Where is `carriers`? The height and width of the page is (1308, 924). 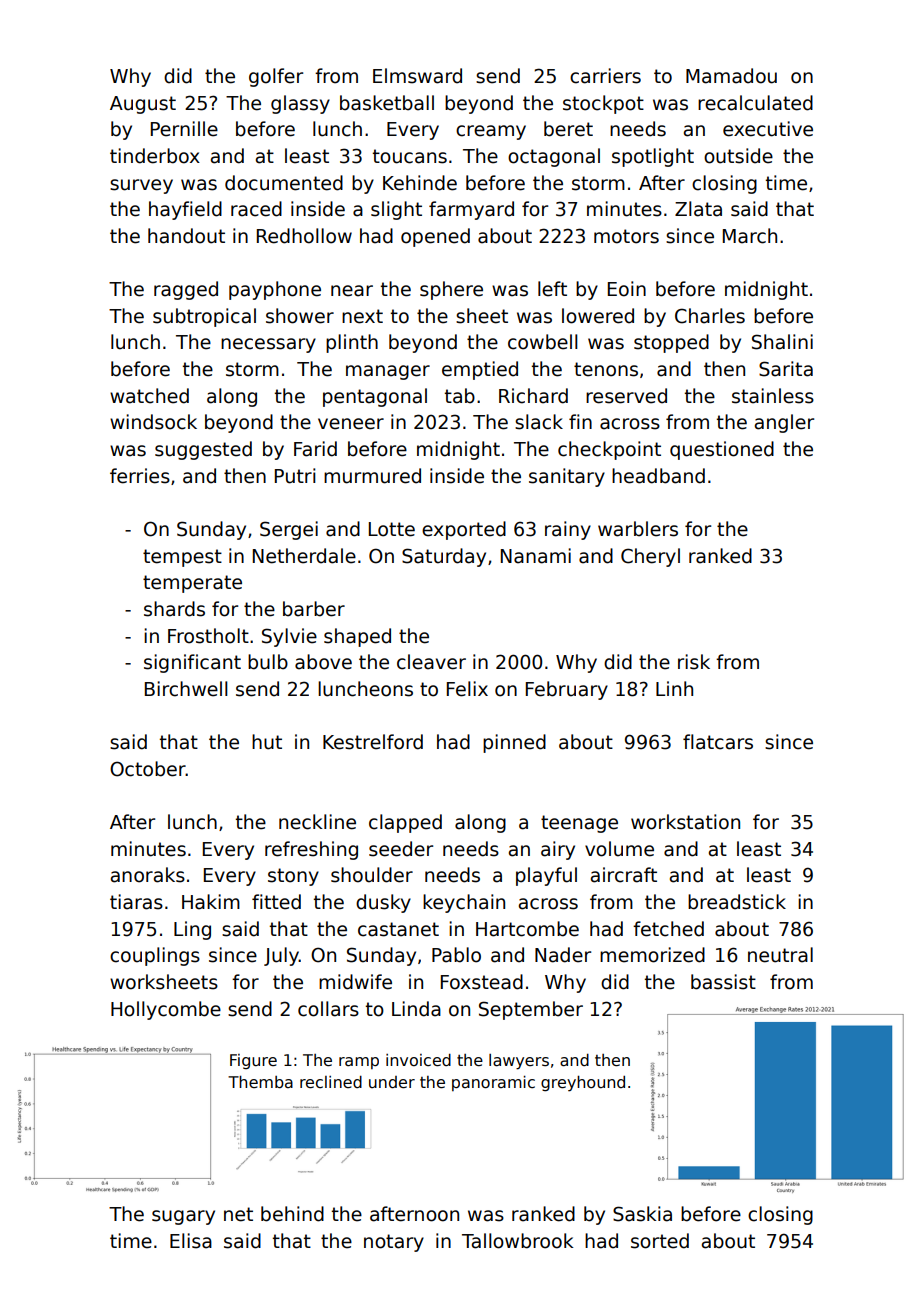
carriers is located at coordinates (605, 76).
